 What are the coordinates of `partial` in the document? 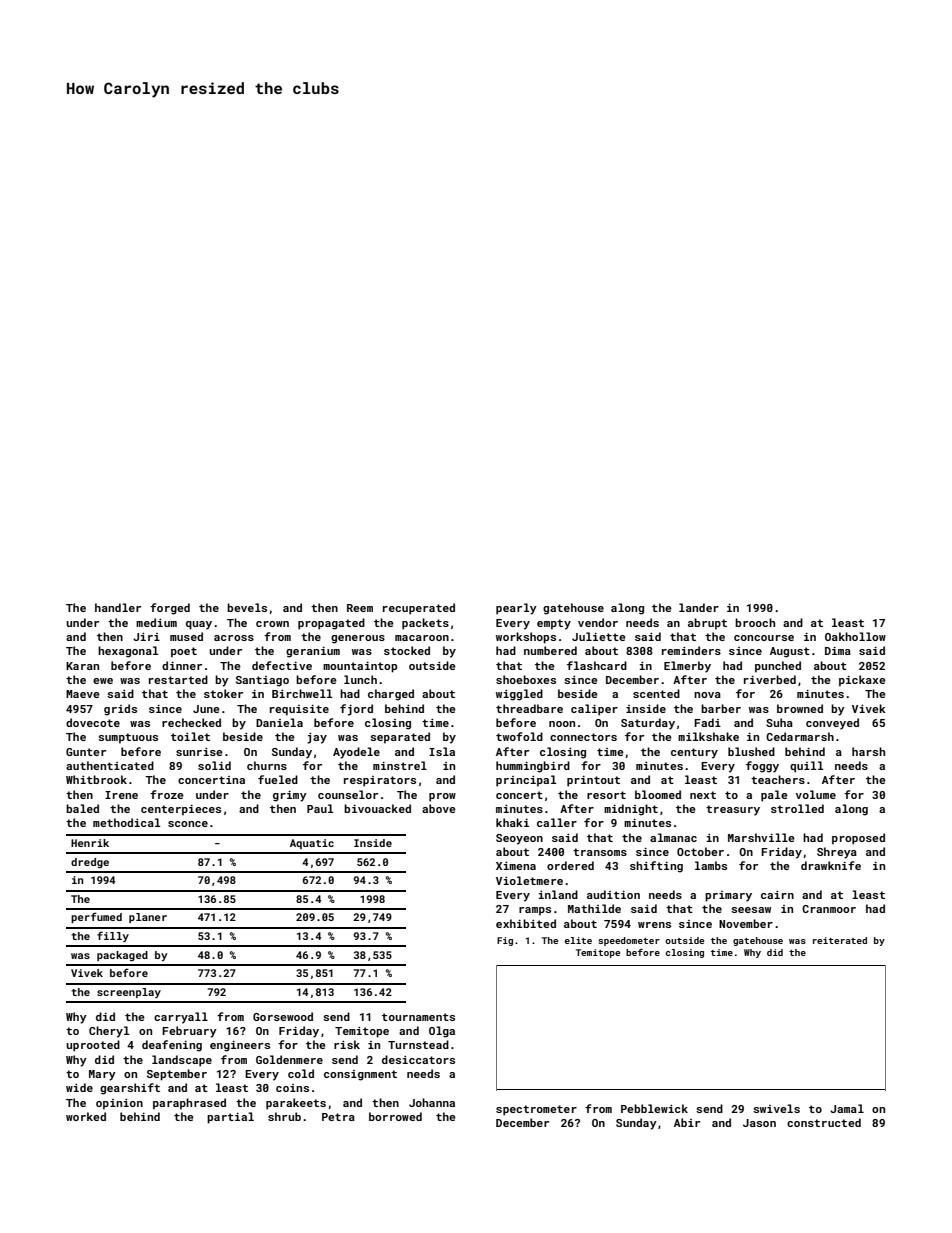 It's located at (230, 1118).
